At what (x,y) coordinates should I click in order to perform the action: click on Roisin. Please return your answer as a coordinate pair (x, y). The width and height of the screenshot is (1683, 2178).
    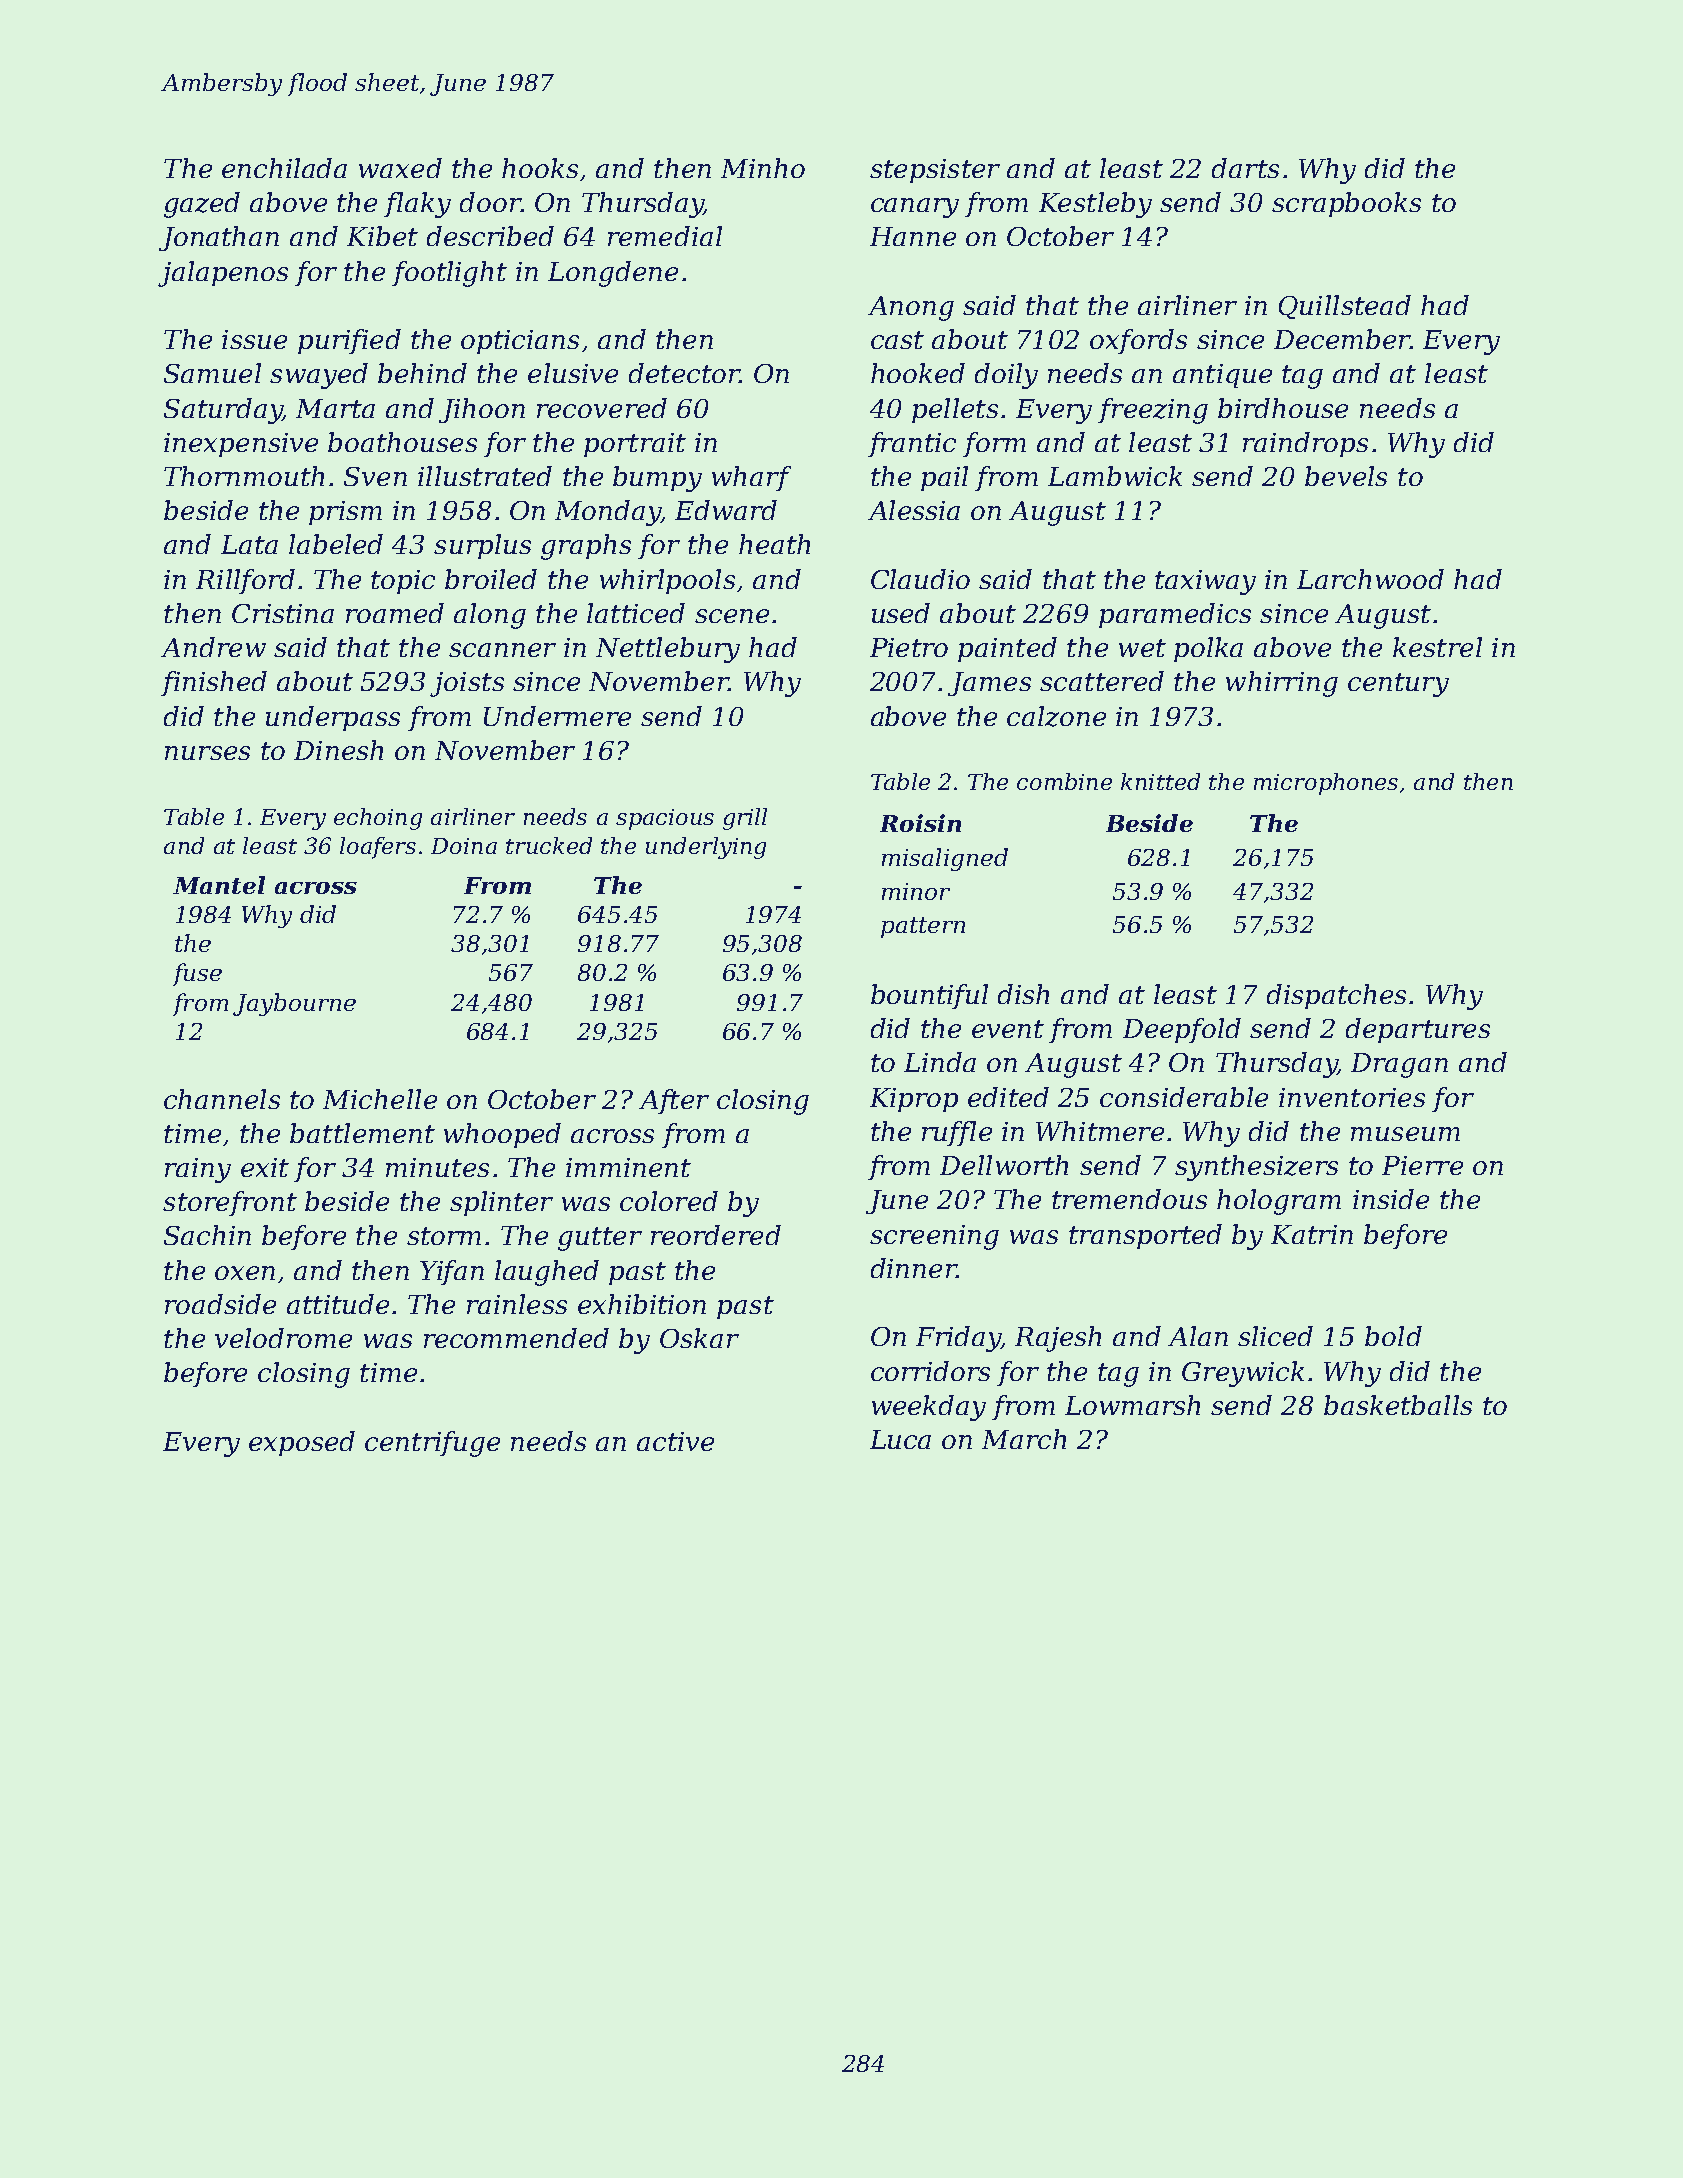
    Looking at the image, I should click on (920, 823).
